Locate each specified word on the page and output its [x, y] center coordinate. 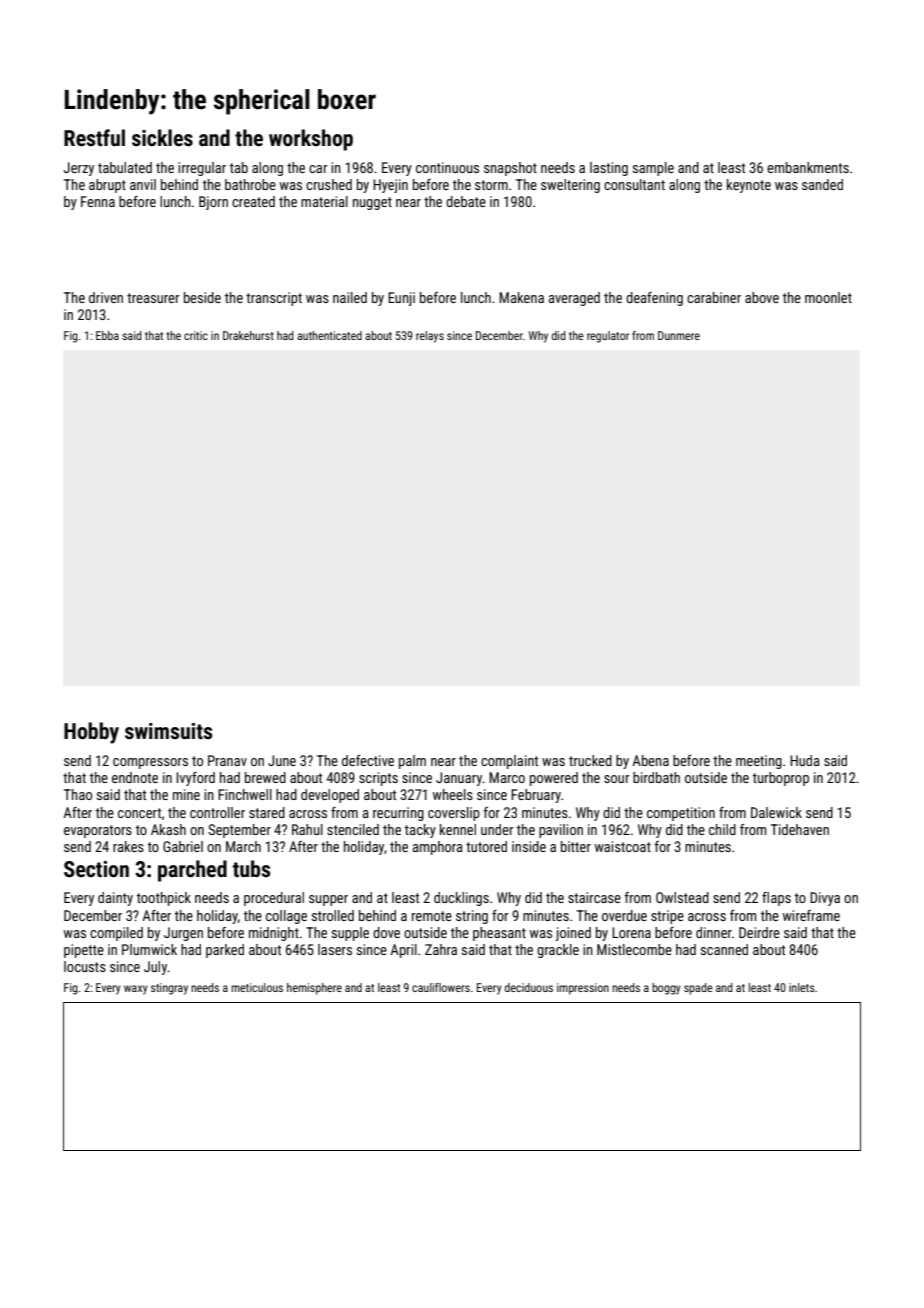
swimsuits [169, 731]
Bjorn [213, 203]
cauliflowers [441, 987]
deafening [654, 299]
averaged [574, 299]
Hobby [91, 733]
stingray [169, 989]
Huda [805, 760]
